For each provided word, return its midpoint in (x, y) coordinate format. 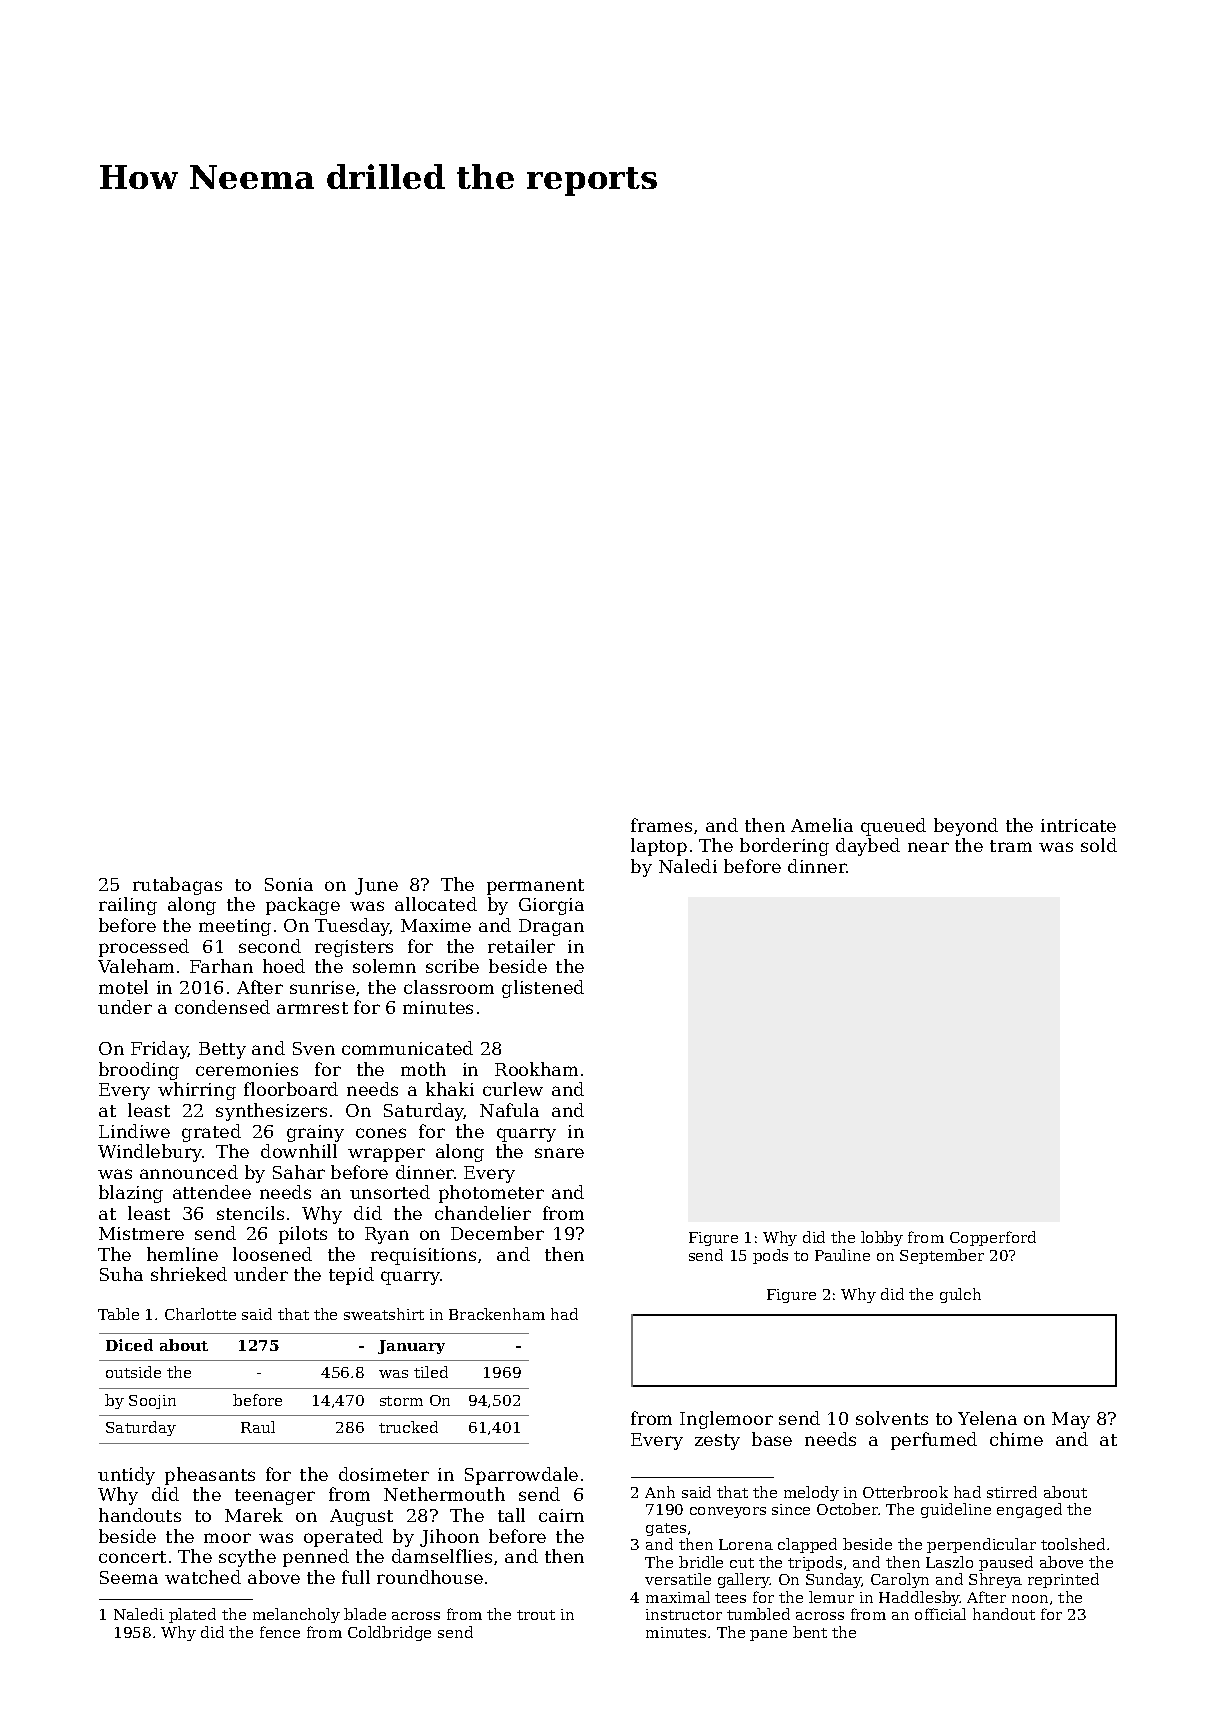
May (1071, 1420)
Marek (254, 1515)
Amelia (822, 825)
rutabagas (177, 886)
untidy (126, 1476)
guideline (956, 1510)
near (928, 847)
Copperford (993, 1238)
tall (511, 1515)
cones (381, 1133)
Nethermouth (444, 1494)
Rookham (536, 1069)
